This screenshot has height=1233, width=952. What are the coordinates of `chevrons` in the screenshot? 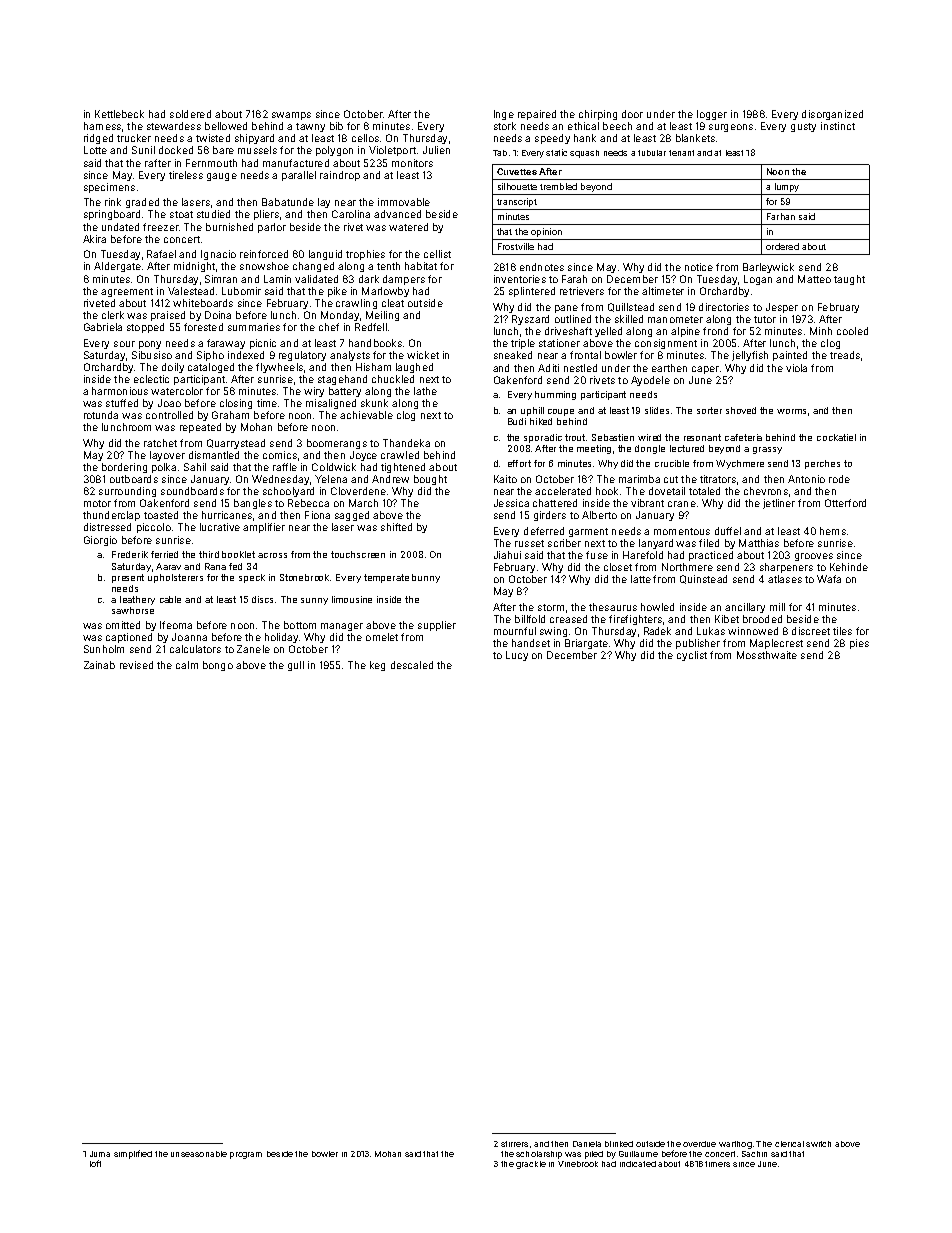 It's located at (766, 491).
